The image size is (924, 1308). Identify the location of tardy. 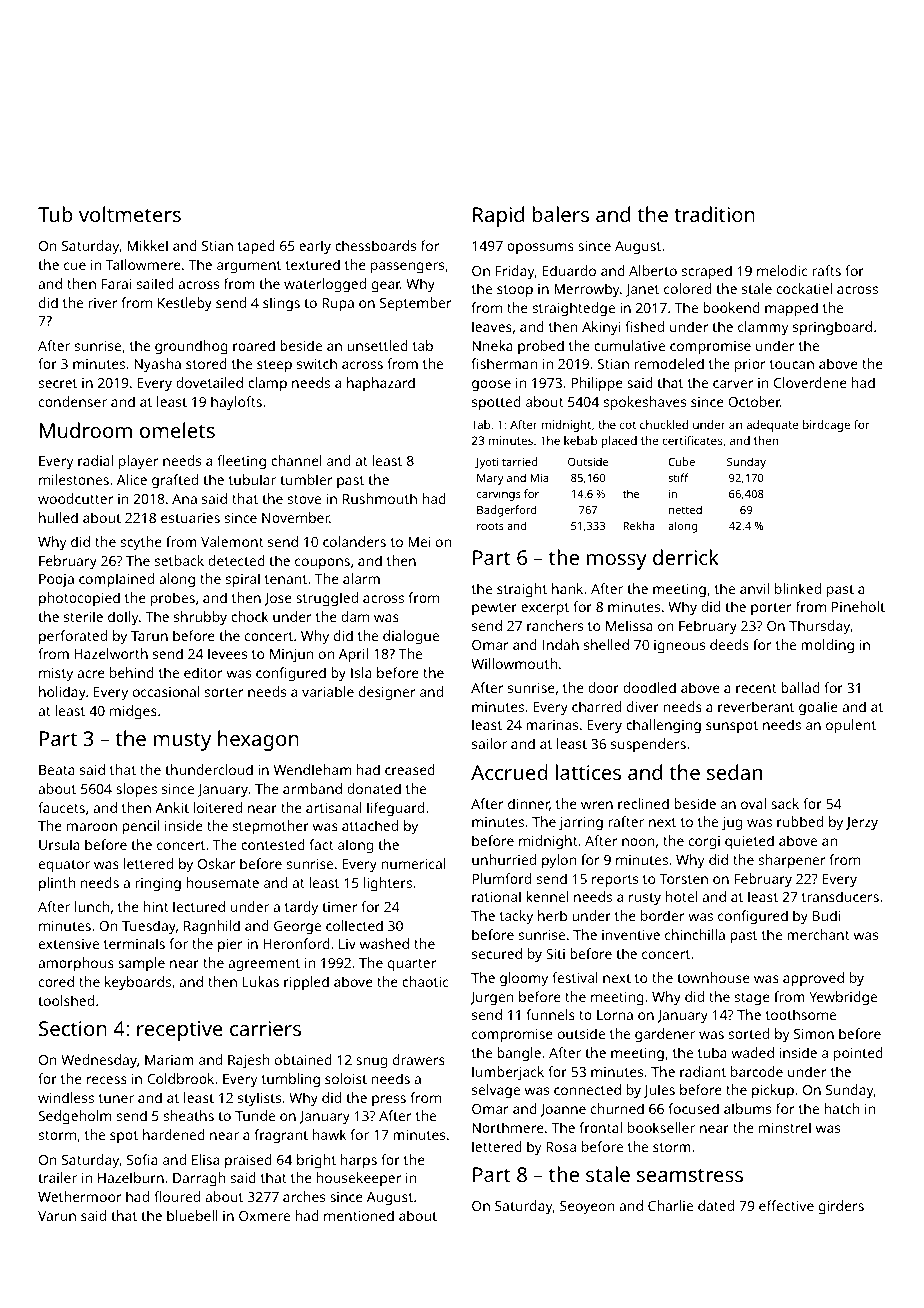
(301, 908).
